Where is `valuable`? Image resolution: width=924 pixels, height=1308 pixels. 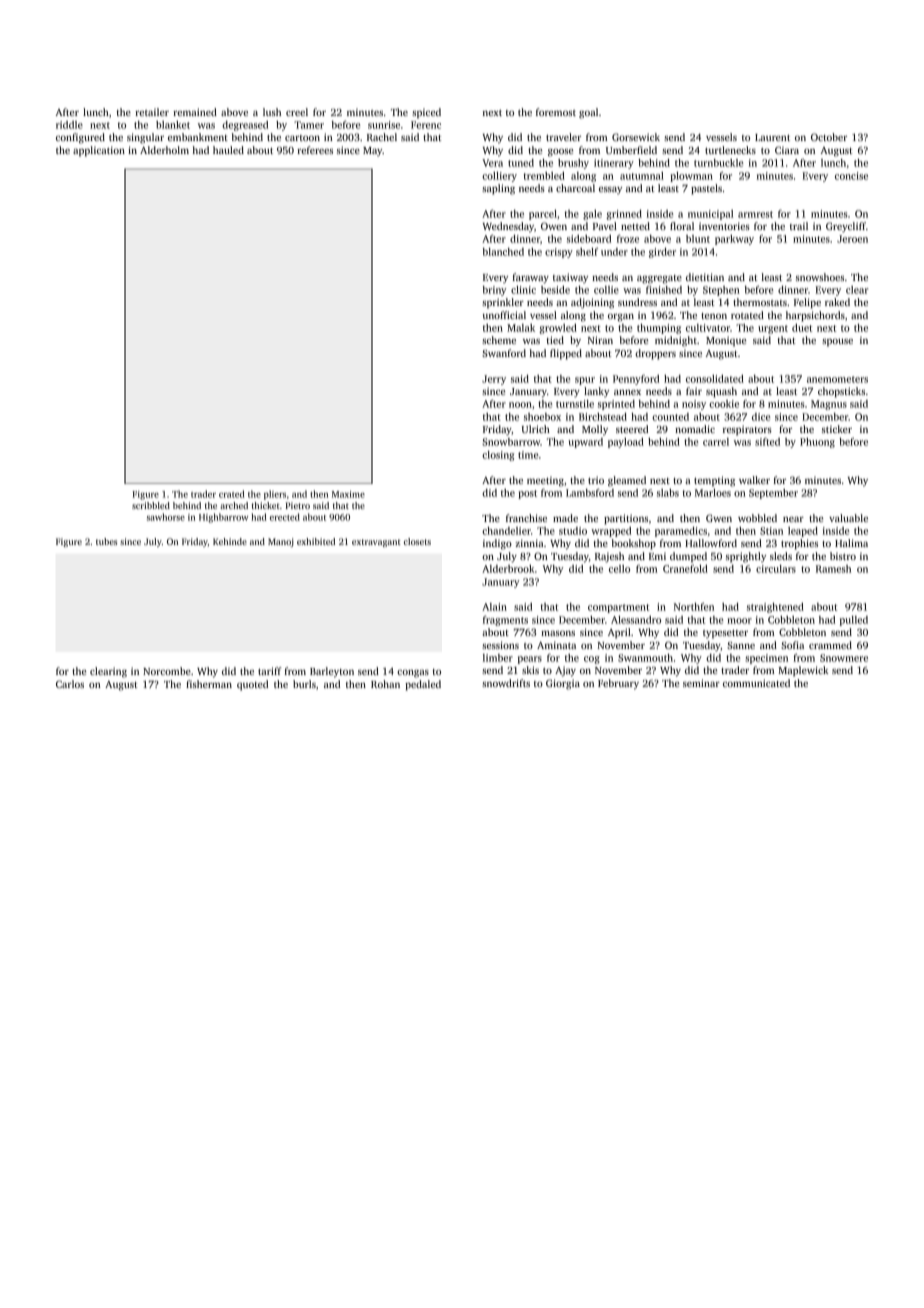 valuable is located at coordinates (848, 518).
